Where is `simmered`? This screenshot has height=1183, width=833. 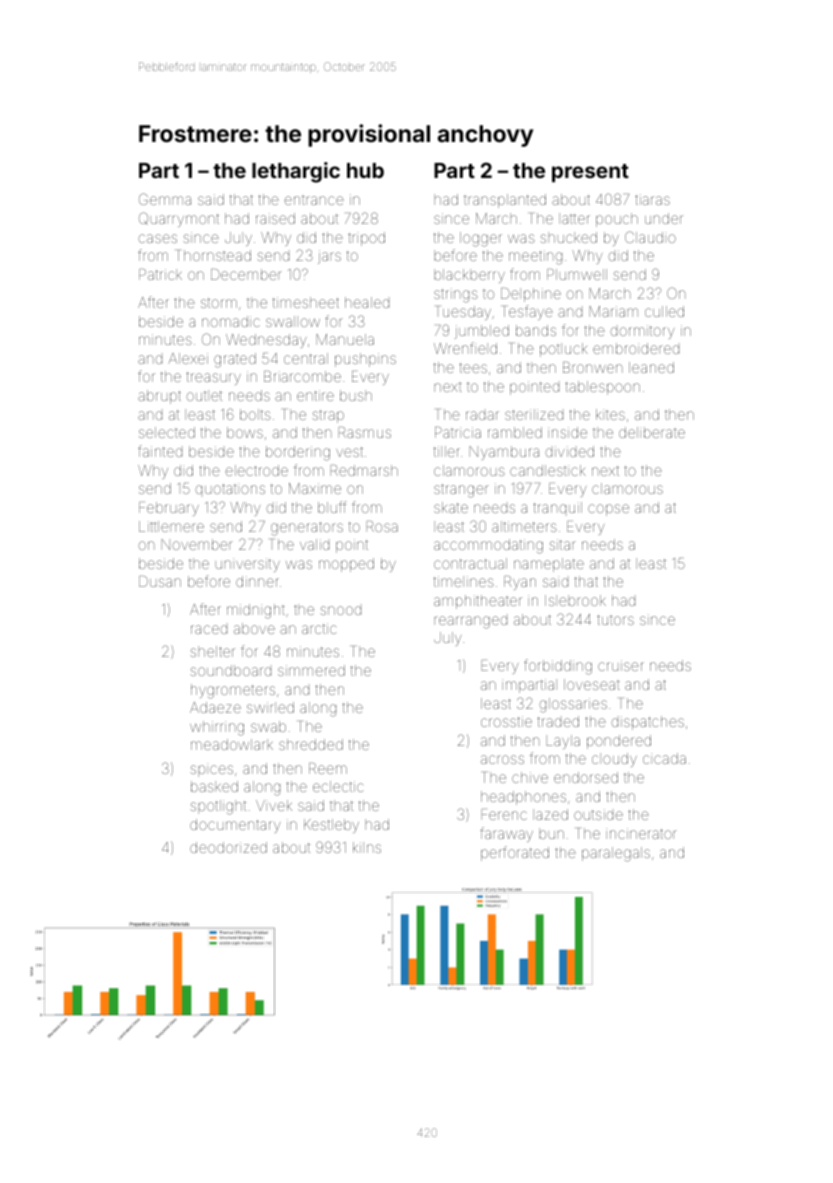
simmered is located at coordinates (311, 670).
